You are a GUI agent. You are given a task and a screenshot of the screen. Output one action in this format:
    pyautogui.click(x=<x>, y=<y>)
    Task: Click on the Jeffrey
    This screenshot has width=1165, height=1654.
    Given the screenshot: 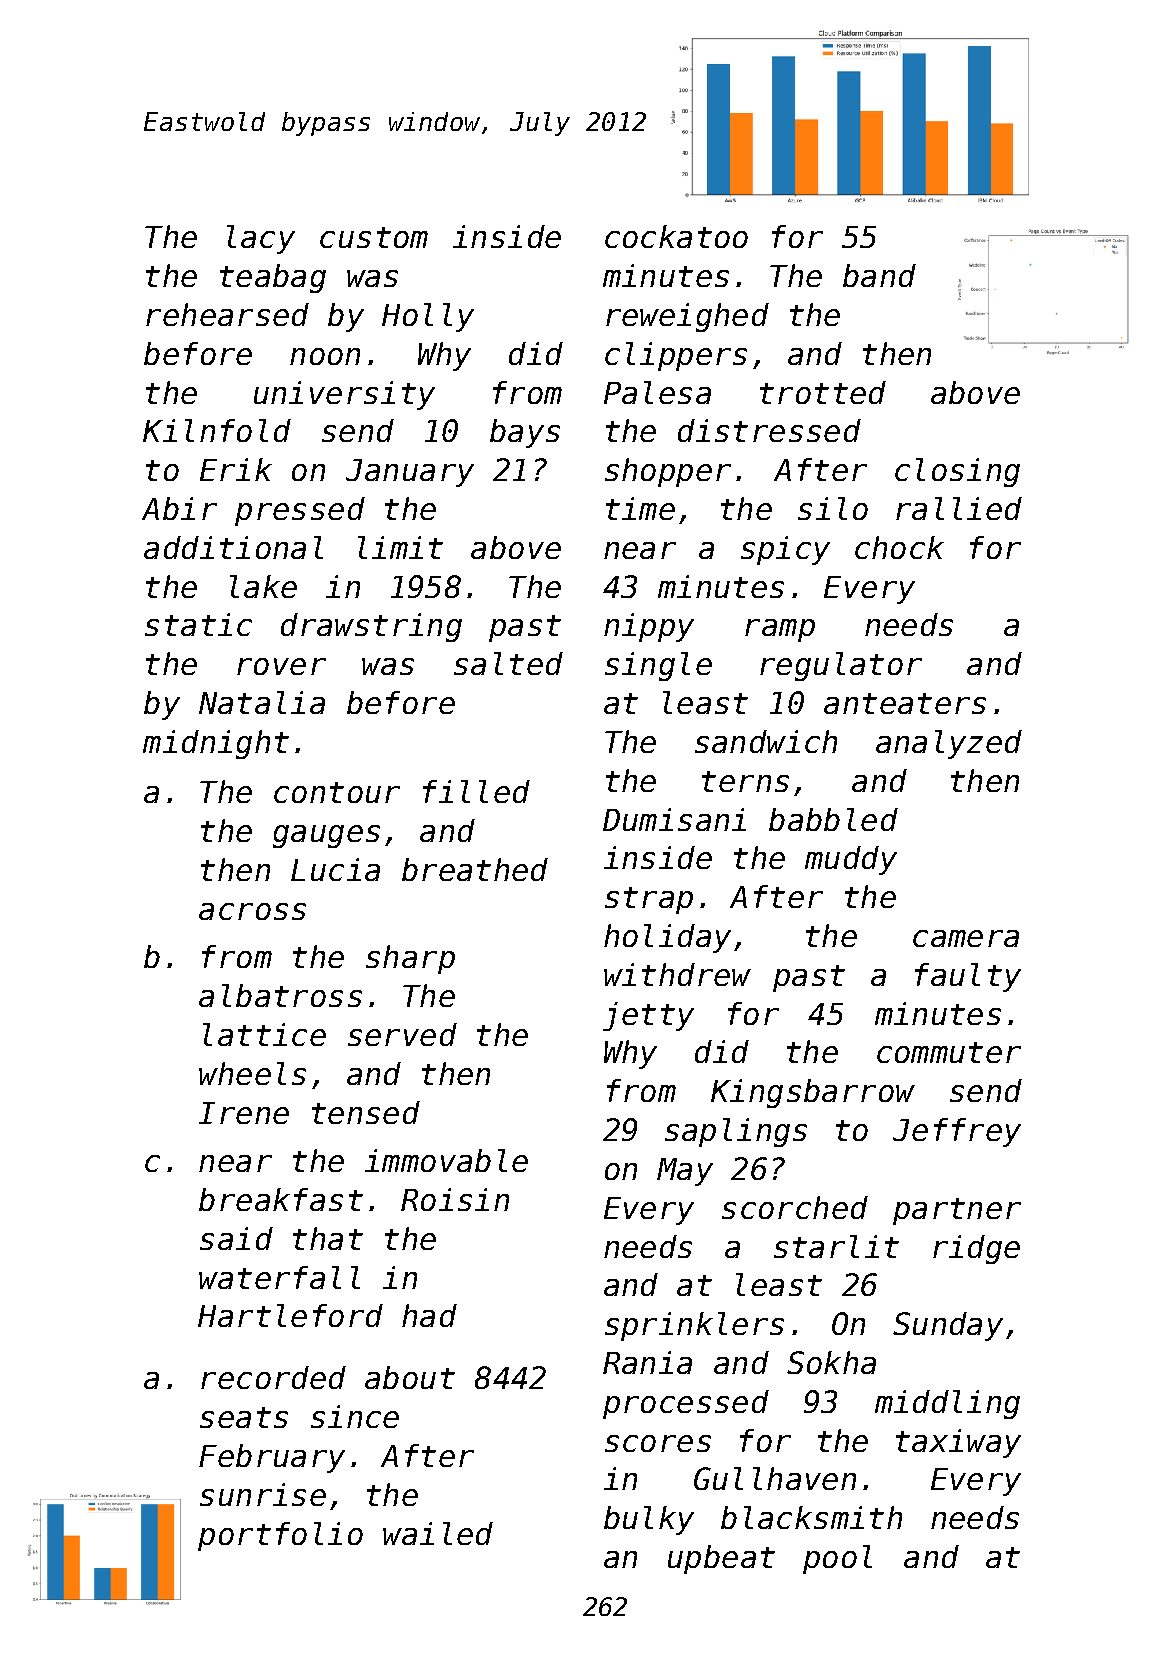 What is the action you would take?
    pyautogui.click(x=957, y=1132)
